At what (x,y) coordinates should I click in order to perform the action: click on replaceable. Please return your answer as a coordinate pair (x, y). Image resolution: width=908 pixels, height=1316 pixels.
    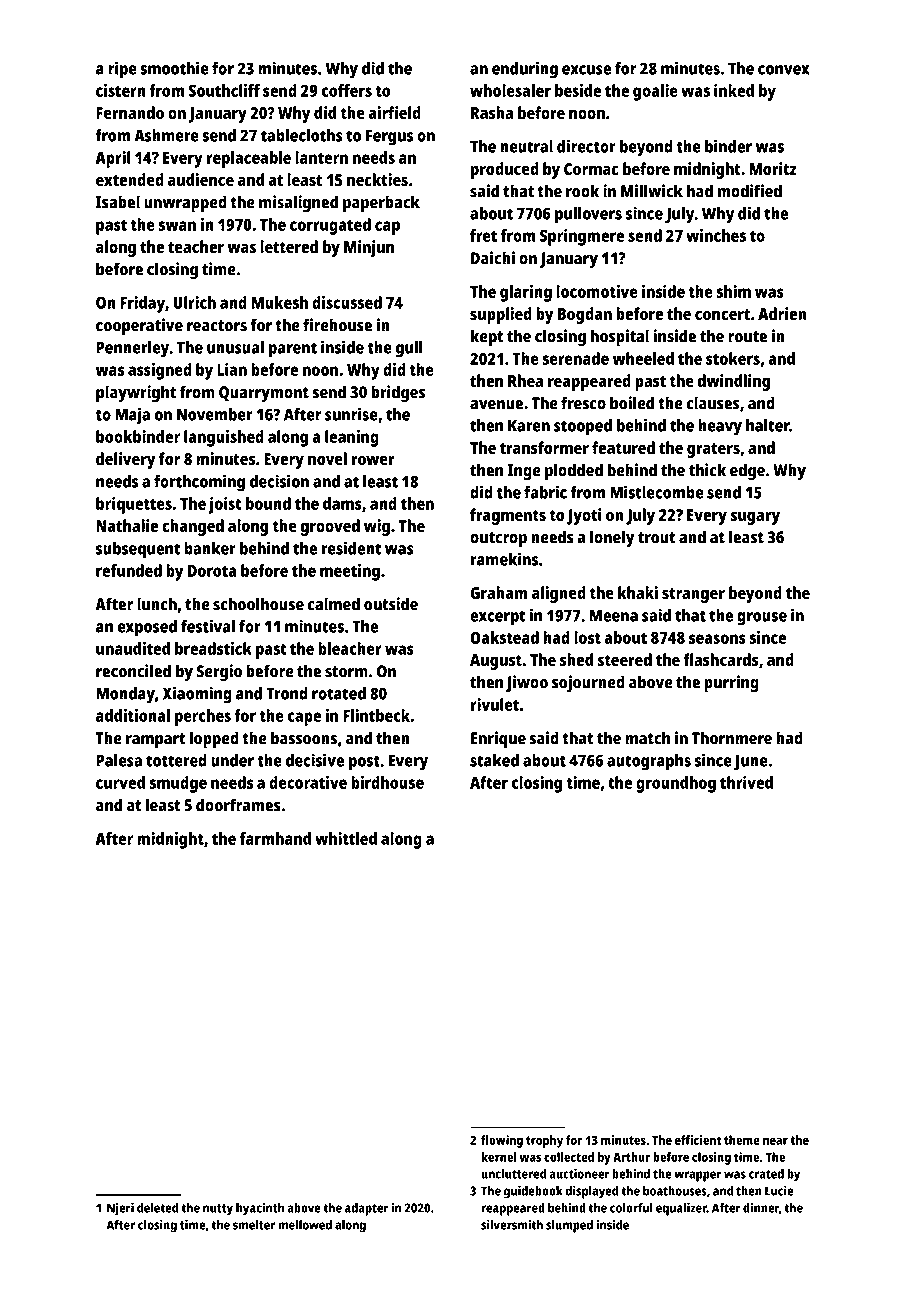
    Looking at the image, I should click on (249, 159).
